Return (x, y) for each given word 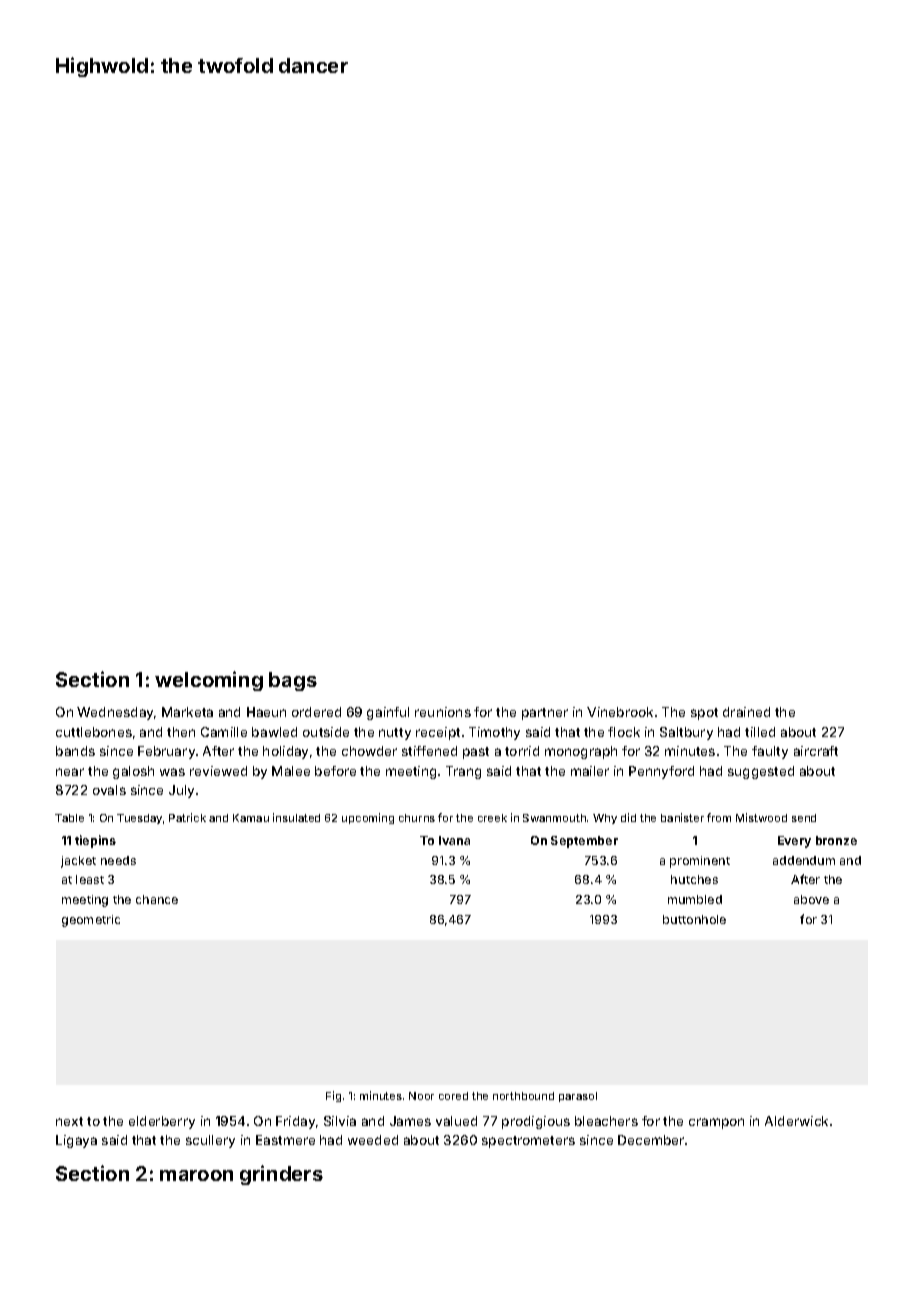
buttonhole (694, 919)
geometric (91, 921)
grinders (281, 1175)
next (69, 1121)
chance (157, 899)
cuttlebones (94, 732)
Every (794, 842)
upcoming (368, 818)
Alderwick (796, 1121)
